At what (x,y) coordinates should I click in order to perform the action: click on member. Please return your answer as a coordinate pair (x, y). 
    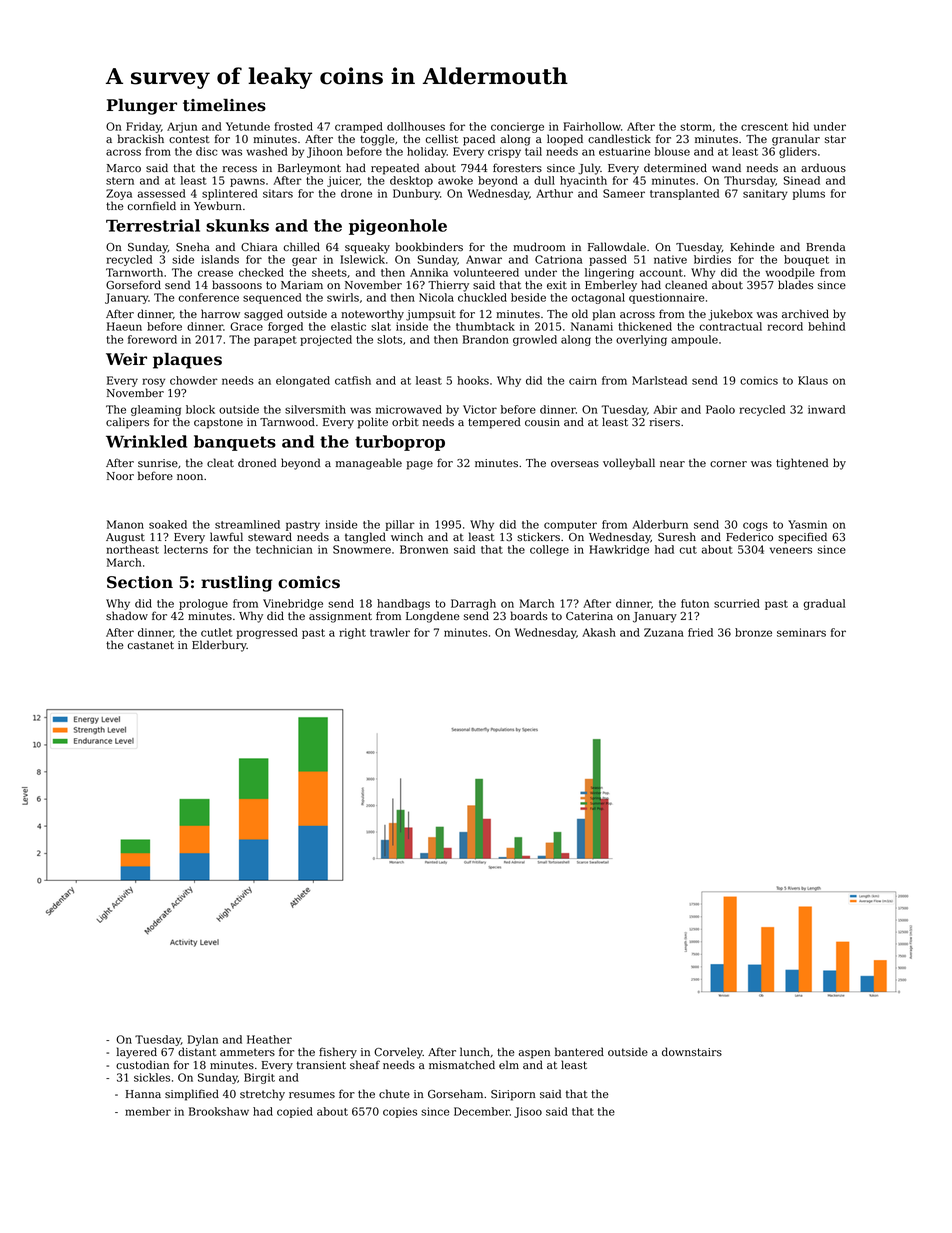
    Looking at the image, I should click on (148, 1111).
